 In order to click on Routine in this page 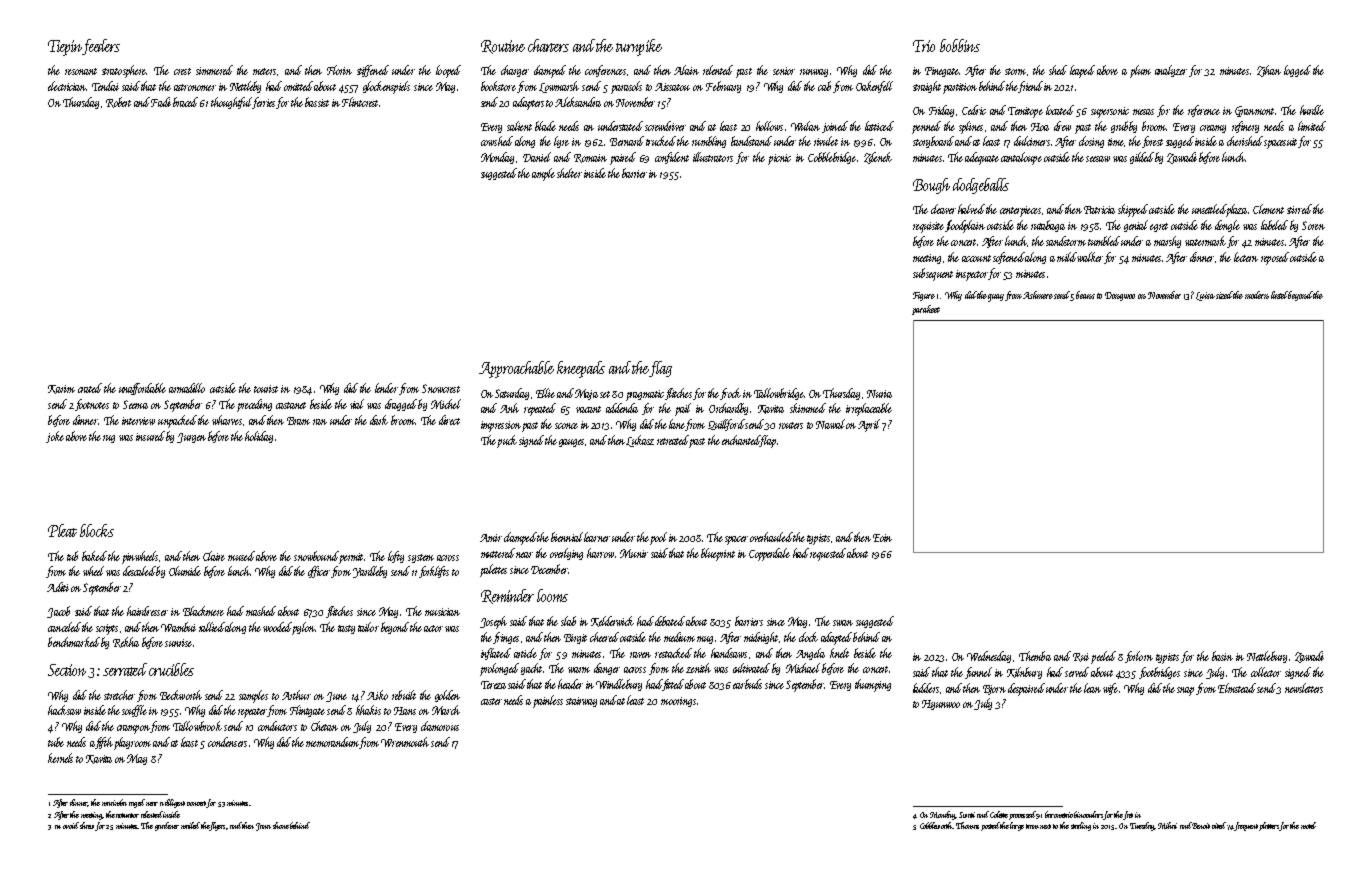, I will do `click(503, 47)`.
